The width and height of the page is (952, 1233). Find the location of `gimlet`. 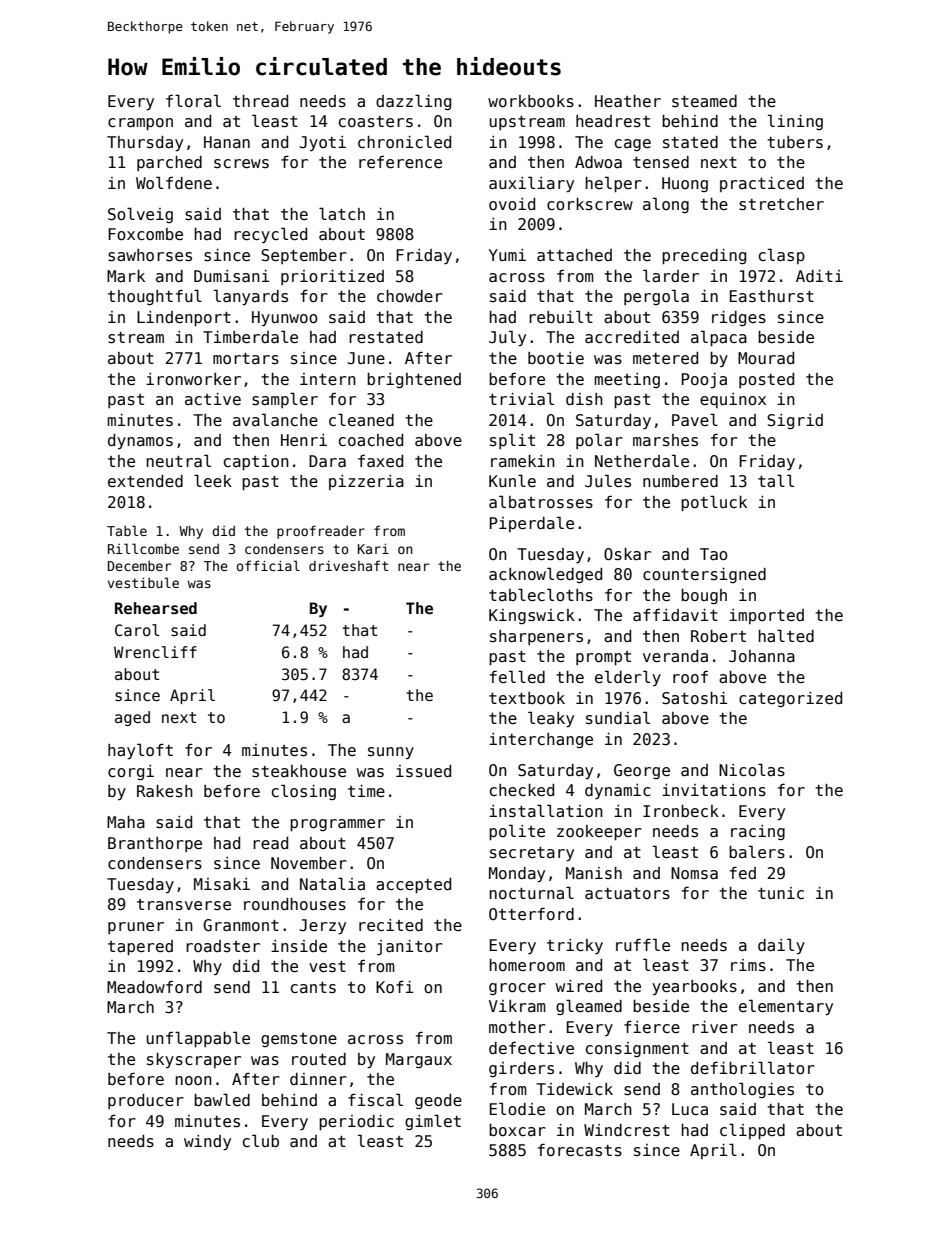

gimlet is located at coordinates (433, 1122).
